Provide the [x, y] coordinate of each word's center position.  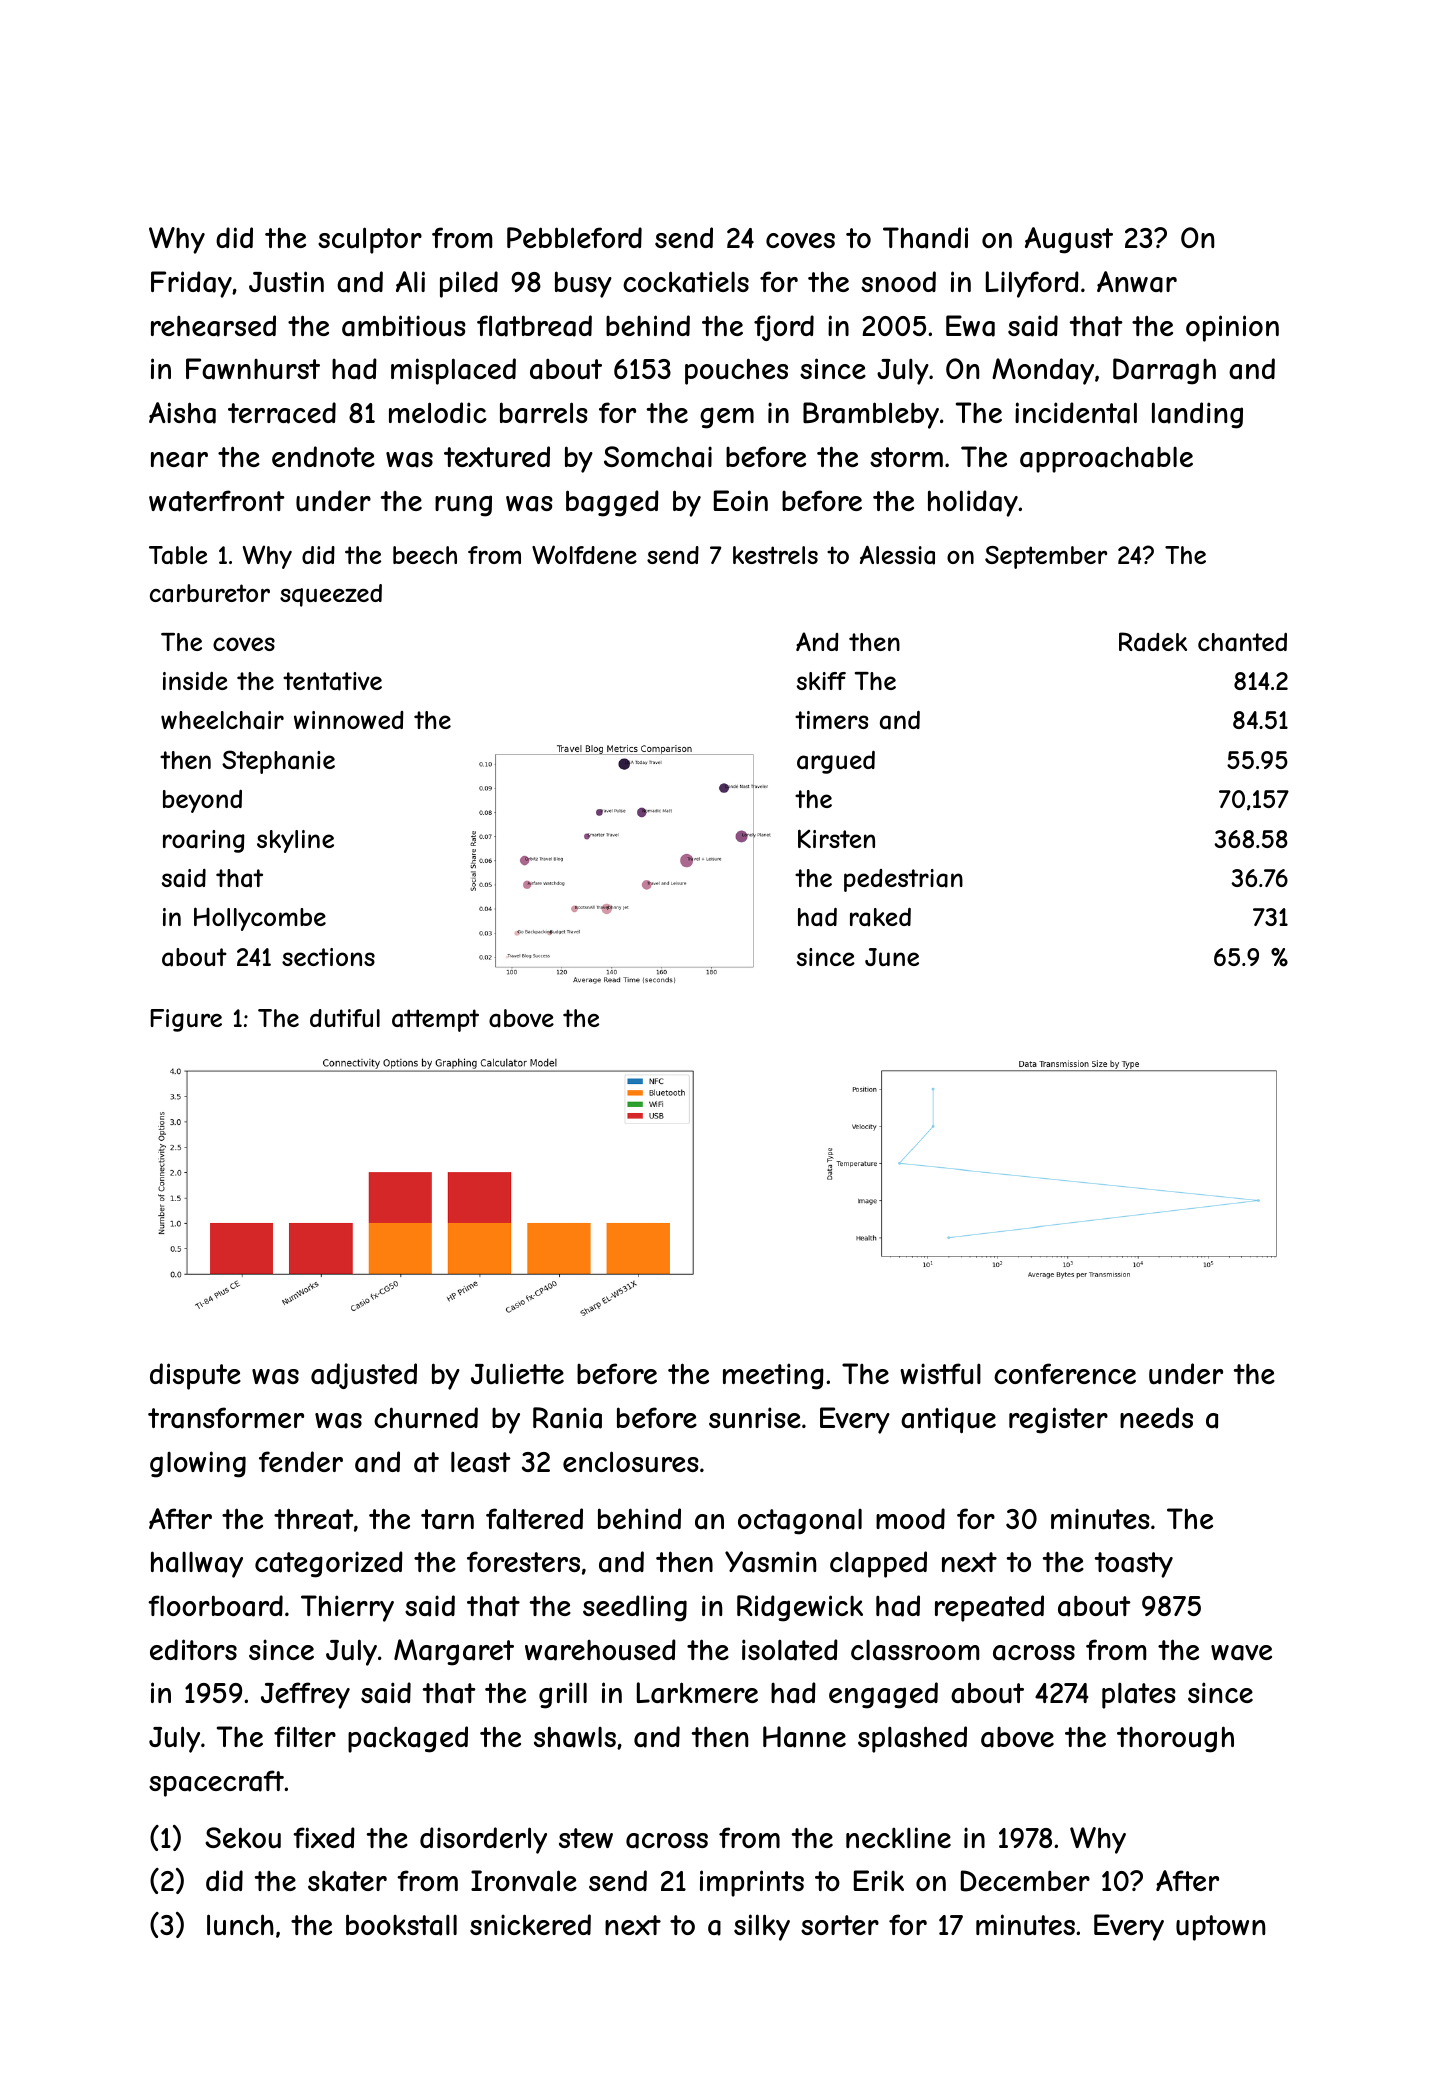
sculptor [370, 240]
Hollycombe [260, 919]
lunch [240, 1925]
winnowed [349, 720]
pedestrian [903, 880]
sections [328, 957]
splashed [912, 1739]
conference [1065, 1373]
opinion [1232, 328]
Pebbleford [574, 237]
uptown [1220, 1928]
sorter [840, 1925]
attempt [435, 1020]
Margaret [454, 1652]
